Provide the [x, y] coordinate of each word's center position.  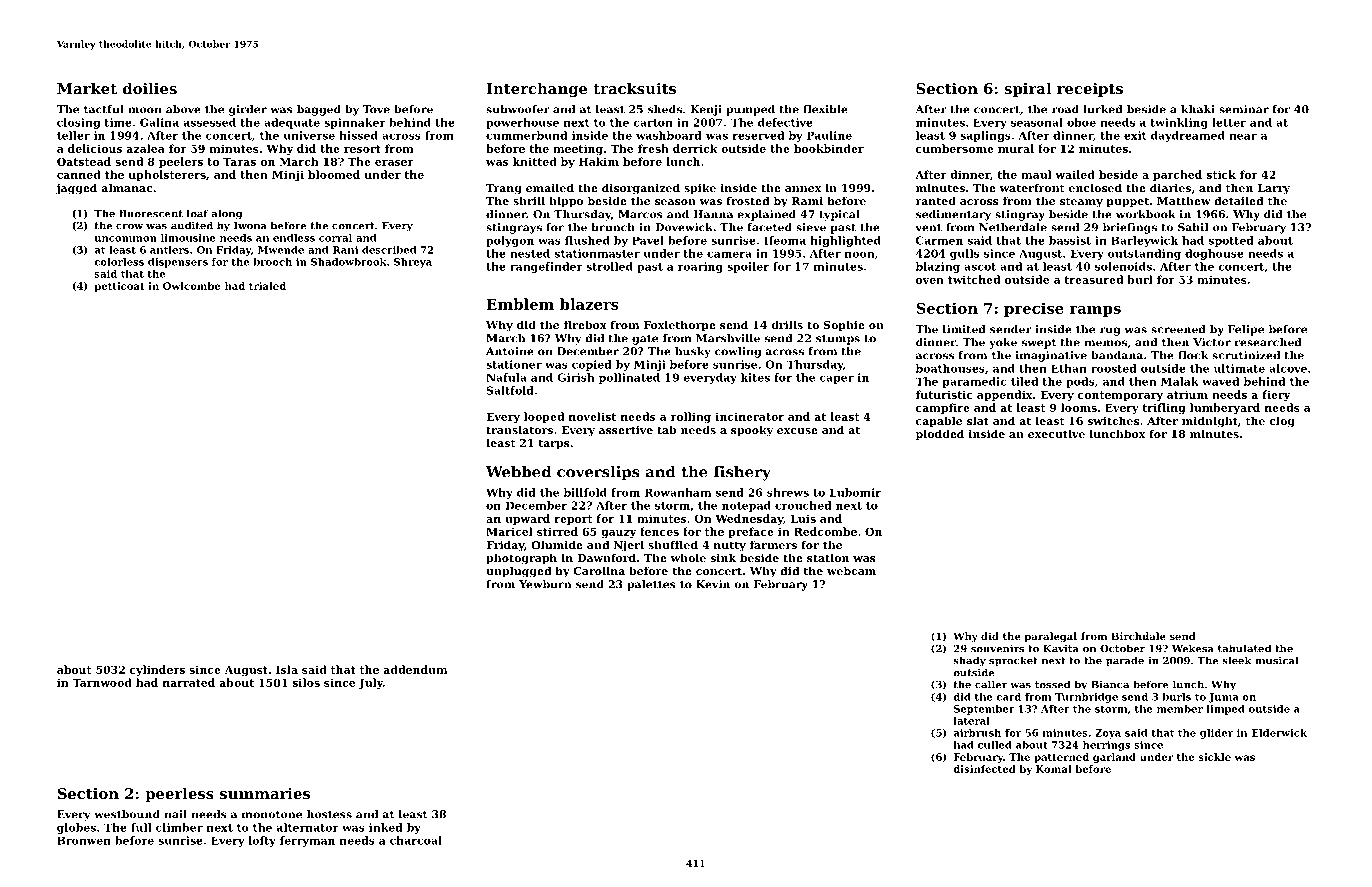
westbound [127, 814]
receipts [1090, 90]
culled [995, 745]
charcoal [416, 840]
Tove [376, 109]
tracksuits [634, 88]
